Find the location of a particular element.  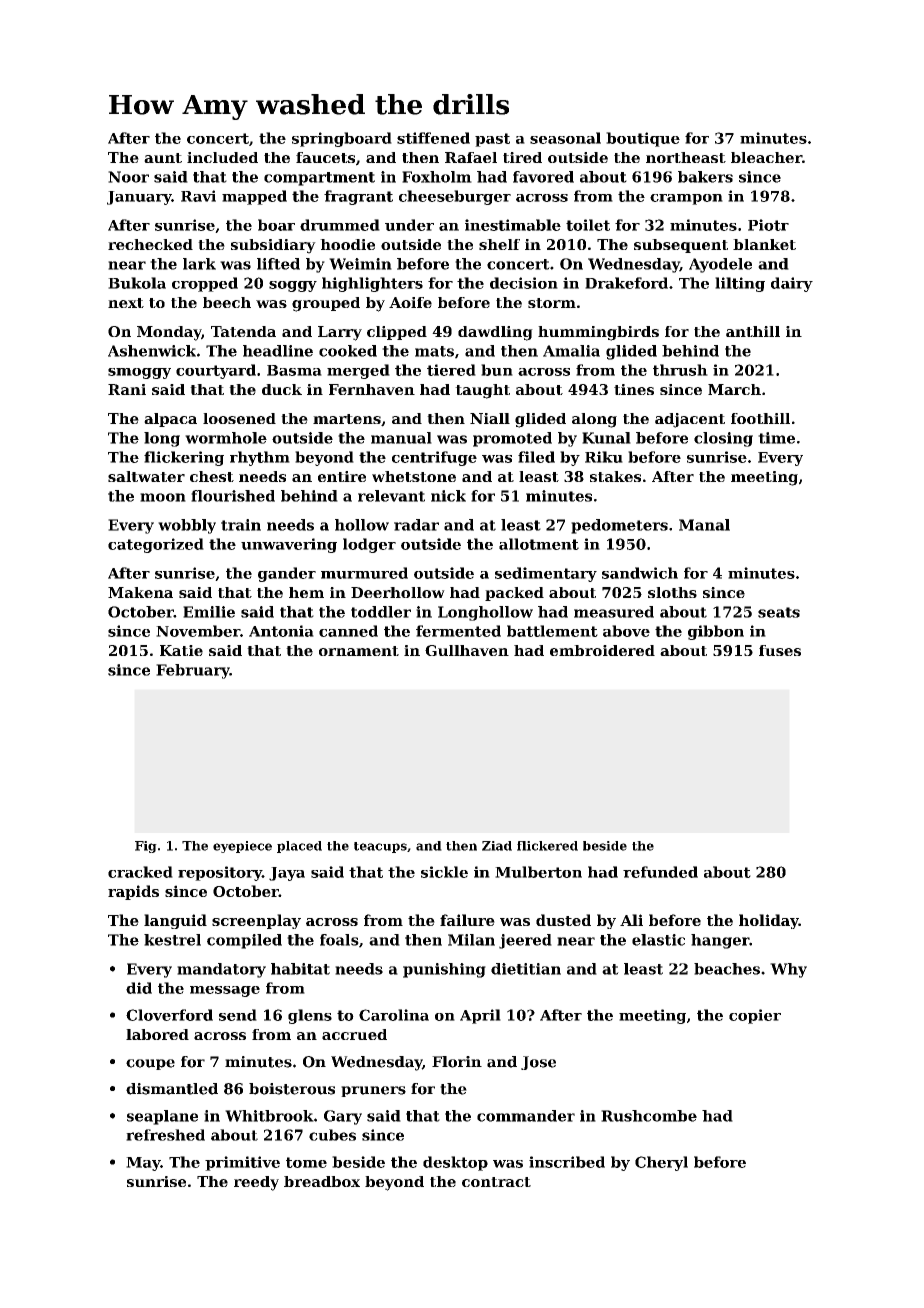

refunded is located at coordinates (660, 872).
